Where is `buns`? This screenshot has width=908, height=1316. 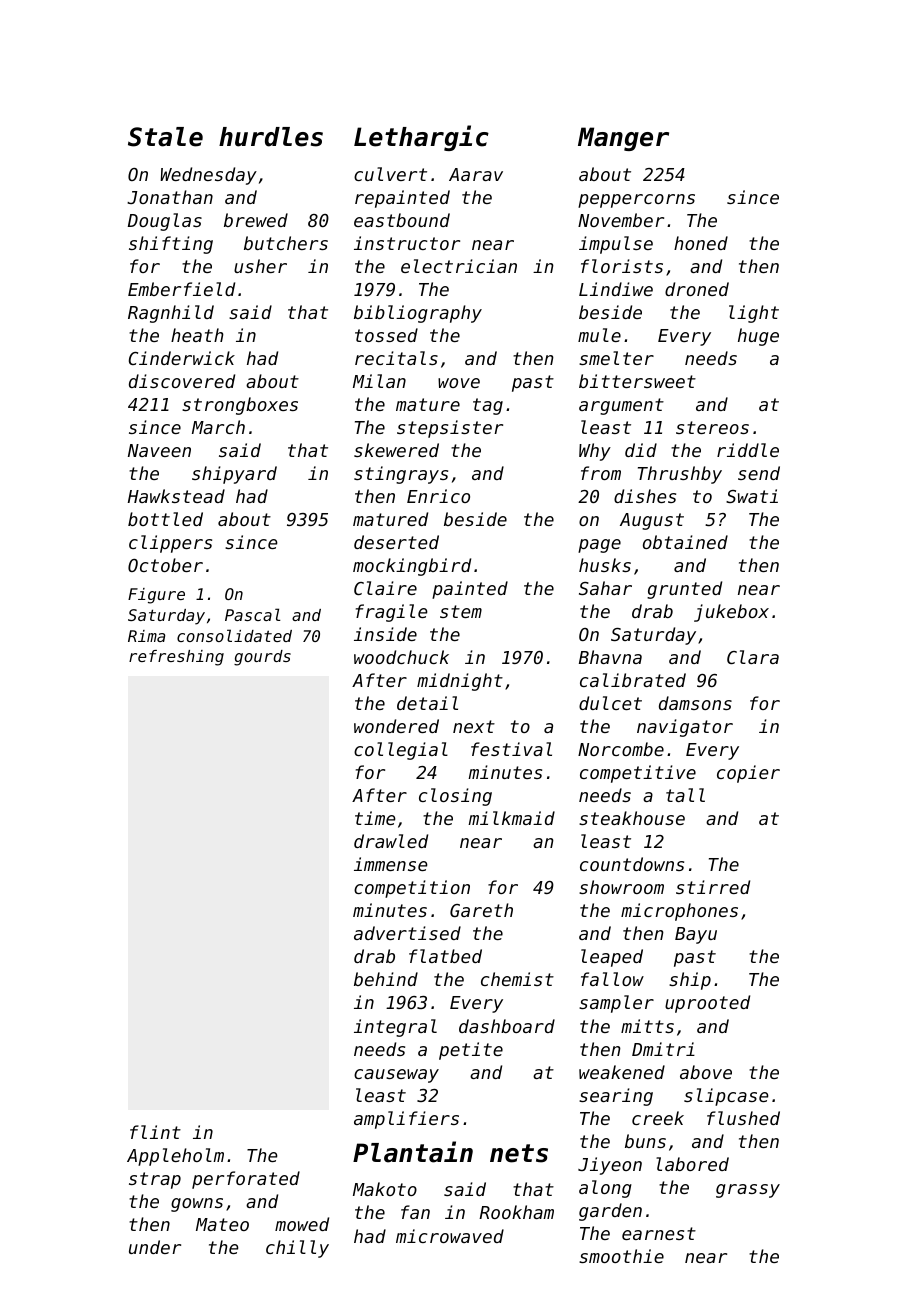
buns is located at coordinates (645, 1141).
